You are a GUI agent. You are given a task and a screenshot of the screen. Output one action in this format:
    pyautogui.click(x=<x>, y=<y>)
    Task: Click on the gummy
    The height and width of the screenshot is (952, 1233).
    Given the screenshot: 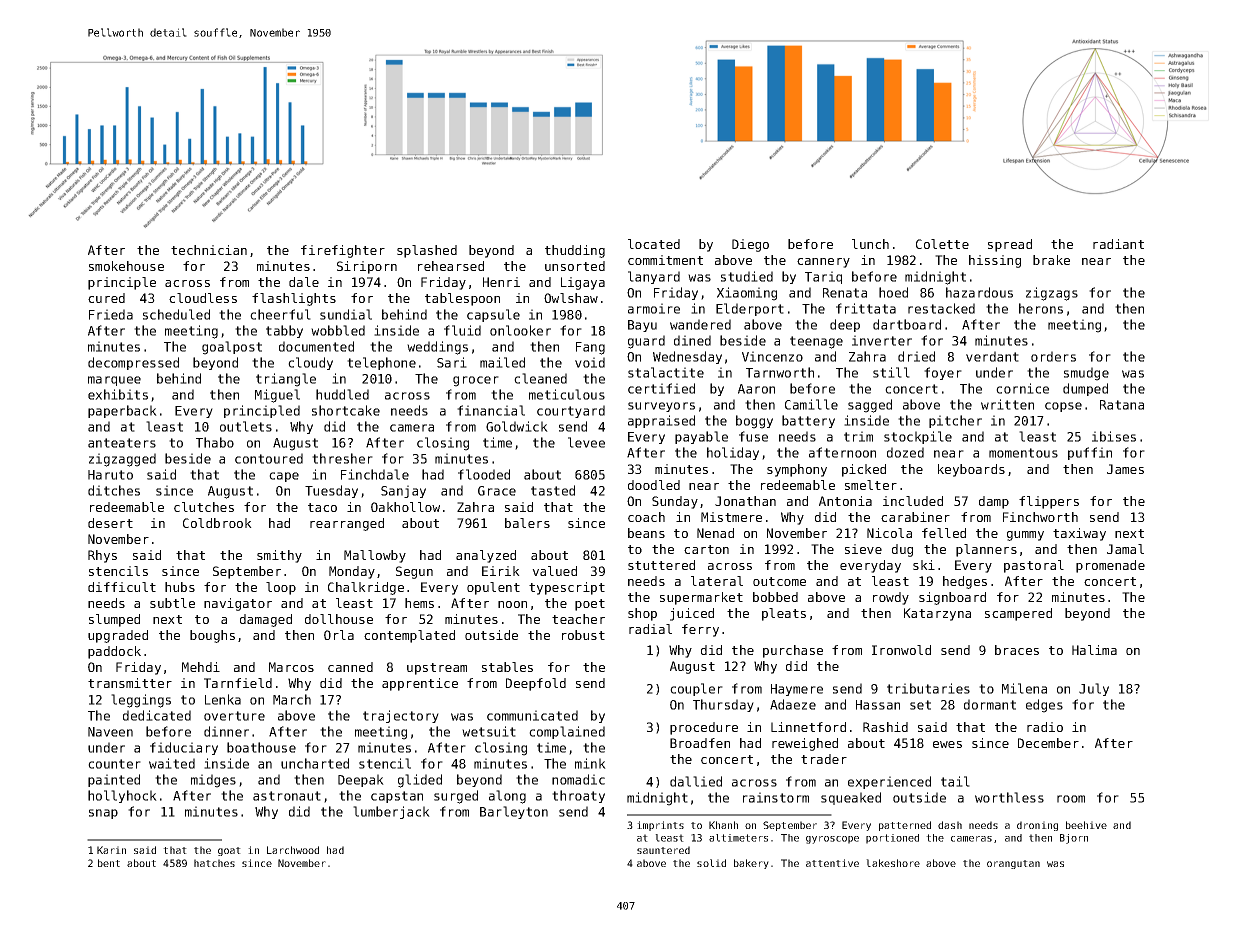 What is the action you would take?
    pyautogui.click(x=1025, y=536)
